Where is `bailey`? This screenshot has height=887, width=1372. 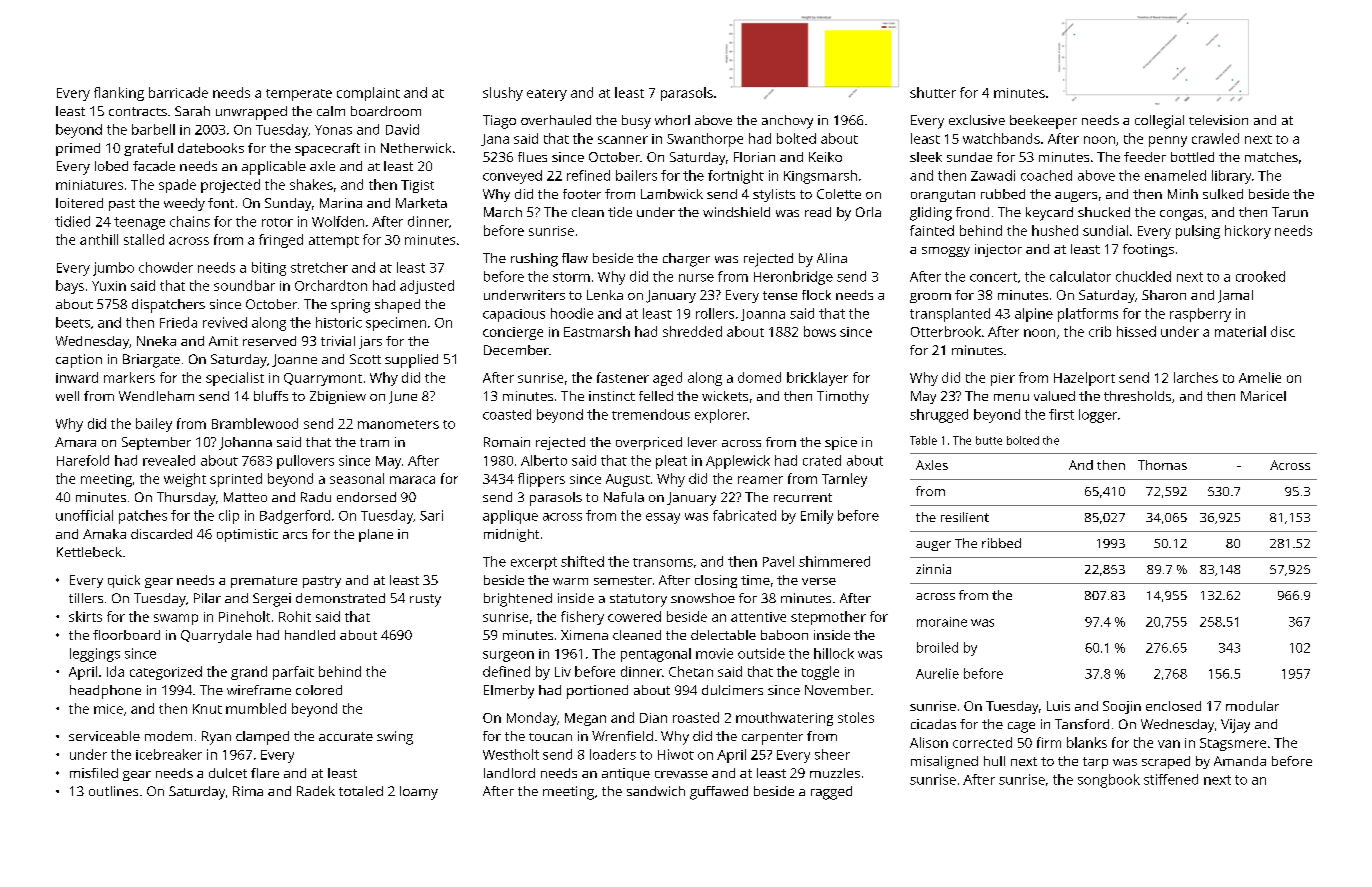
bailey is located at coordinates (154, 425).
